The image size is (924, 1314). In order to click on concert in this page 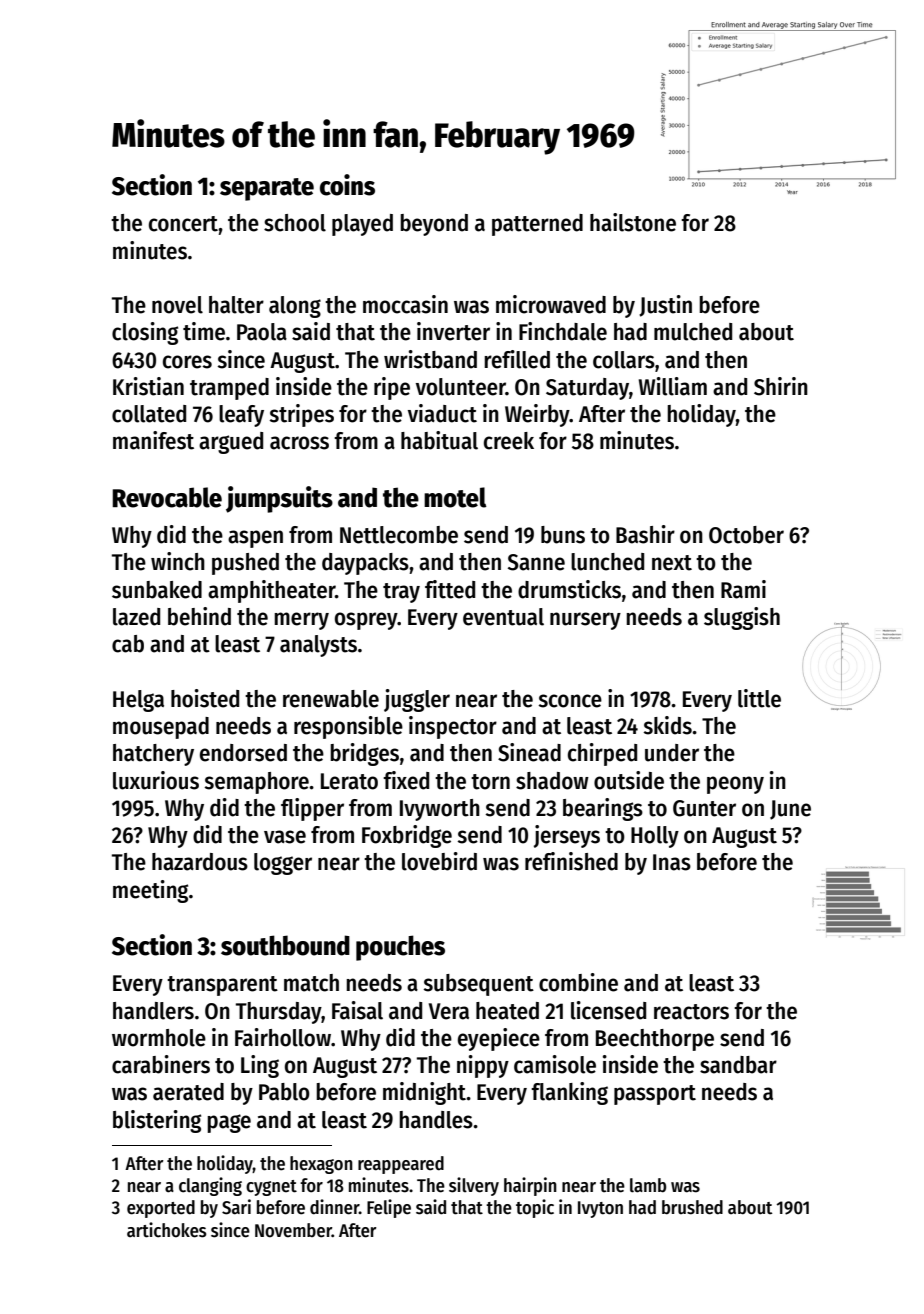, I will do `click(183, 224)`.
